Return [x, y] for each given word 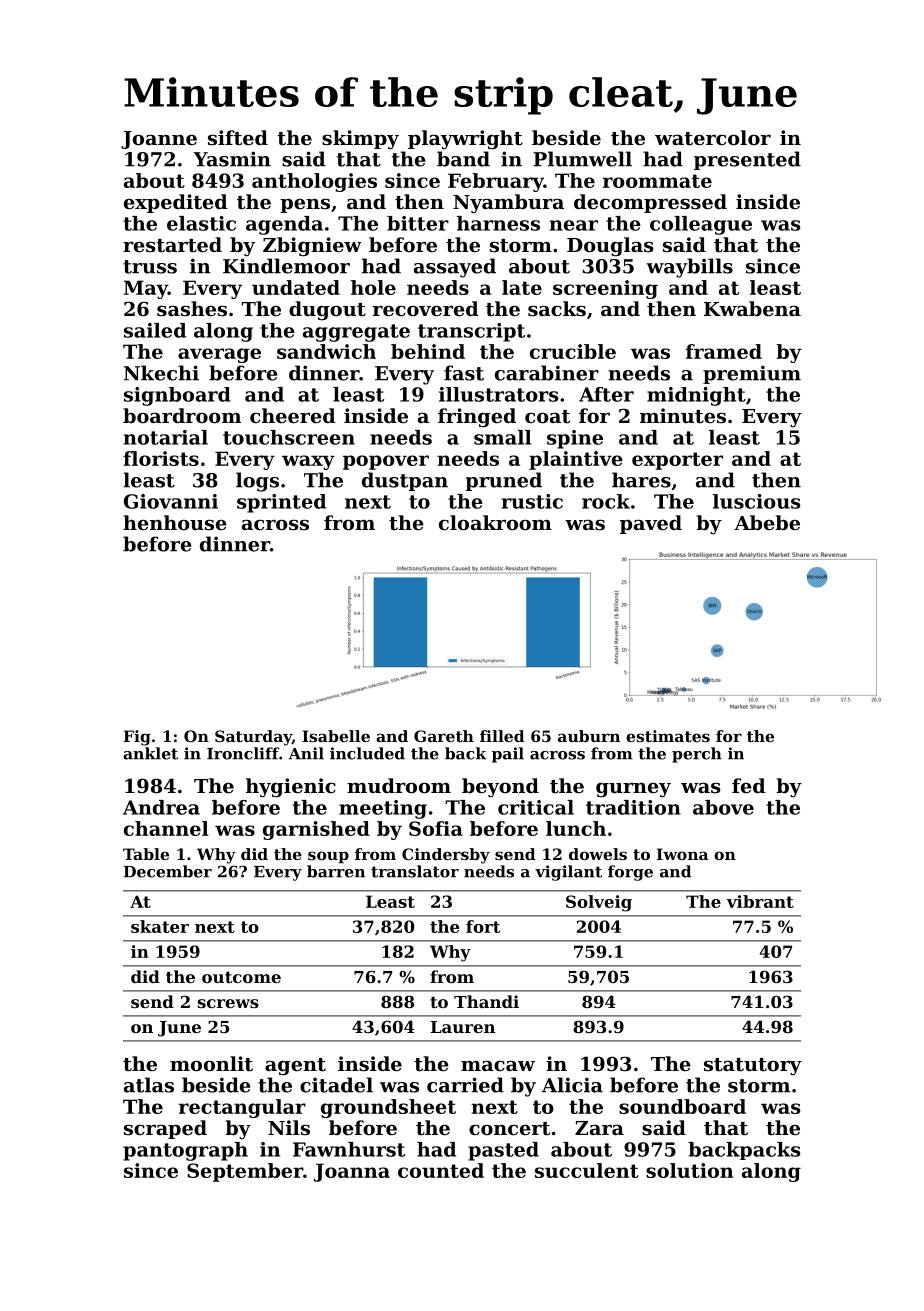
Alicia [572, 1085]
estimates [668, 736]
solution [689, 1170]
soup [328, 857]
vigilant [568, 873]
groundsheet [388, 1108]
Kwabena [752, 308]
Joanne [159, 140]
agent [295, 1067]
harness [498, 223]
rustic [532, 501]
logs [257, 482]
